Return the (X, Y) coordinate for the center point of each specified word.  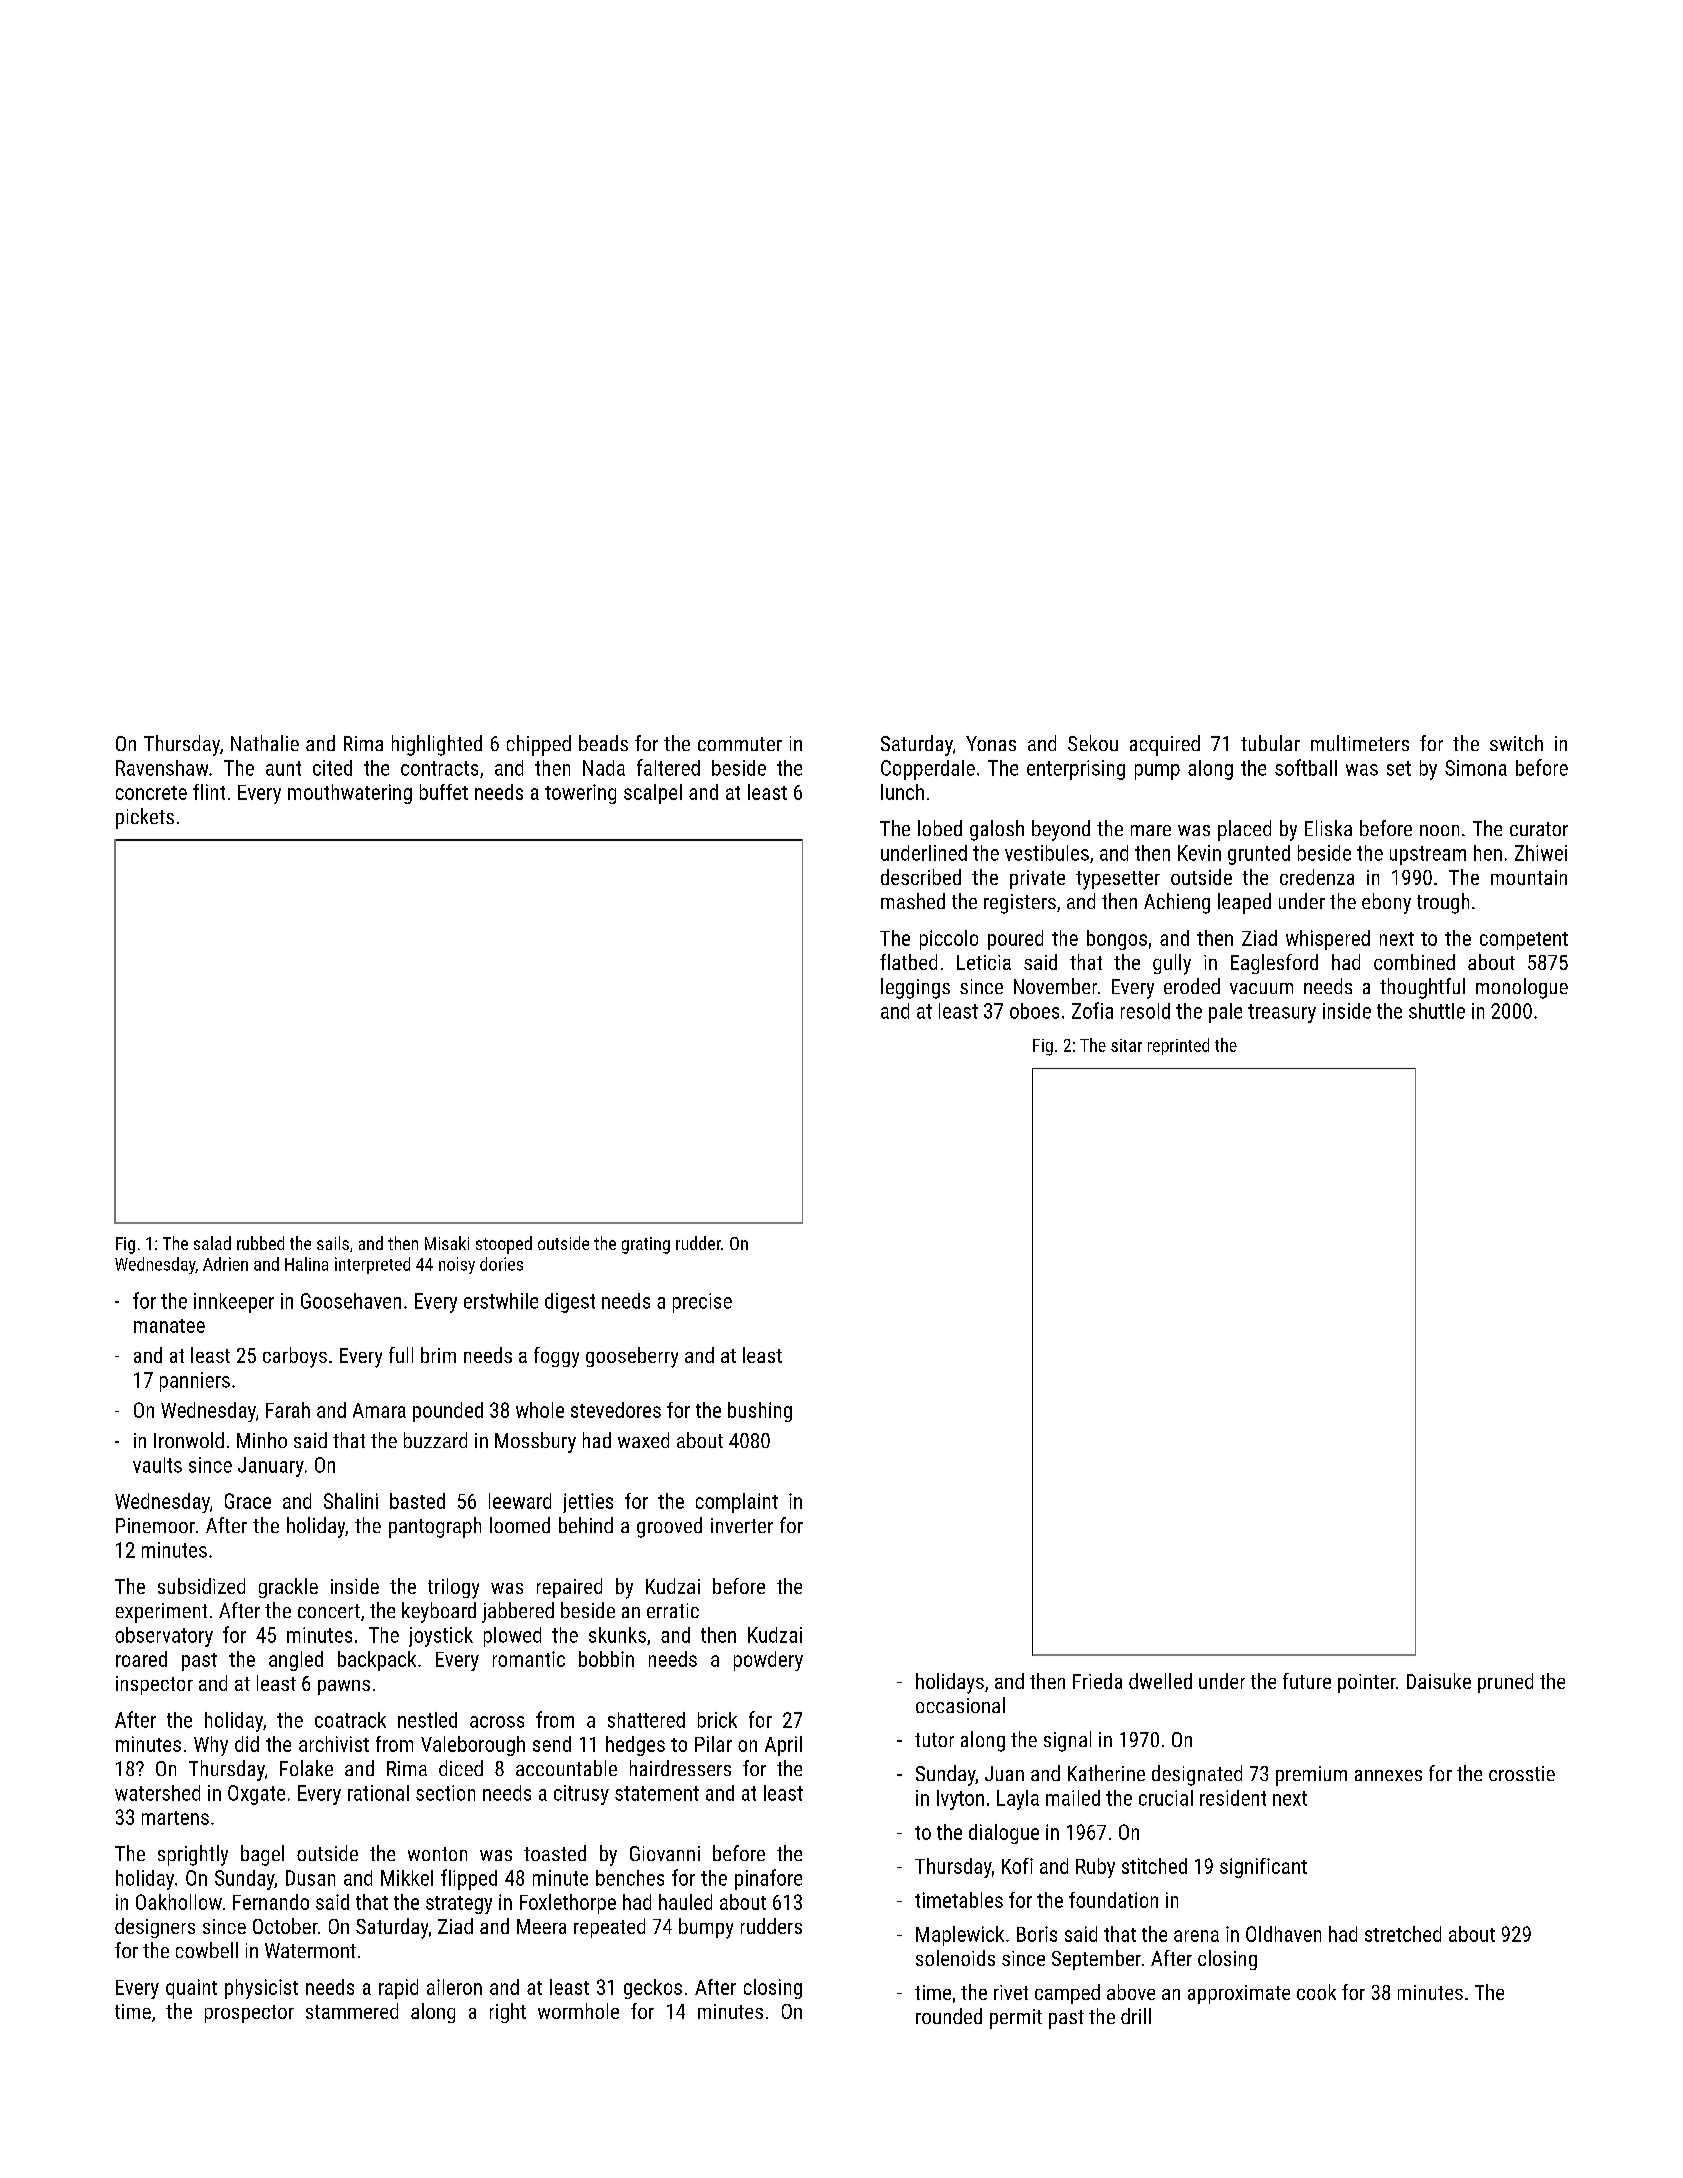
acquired (1165, 745)
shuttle (1437, 1011)
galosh (997, 830)
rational (378, 1793)
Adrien (225, 1264)
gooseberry (632, 1357)
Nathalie (265, 743)
